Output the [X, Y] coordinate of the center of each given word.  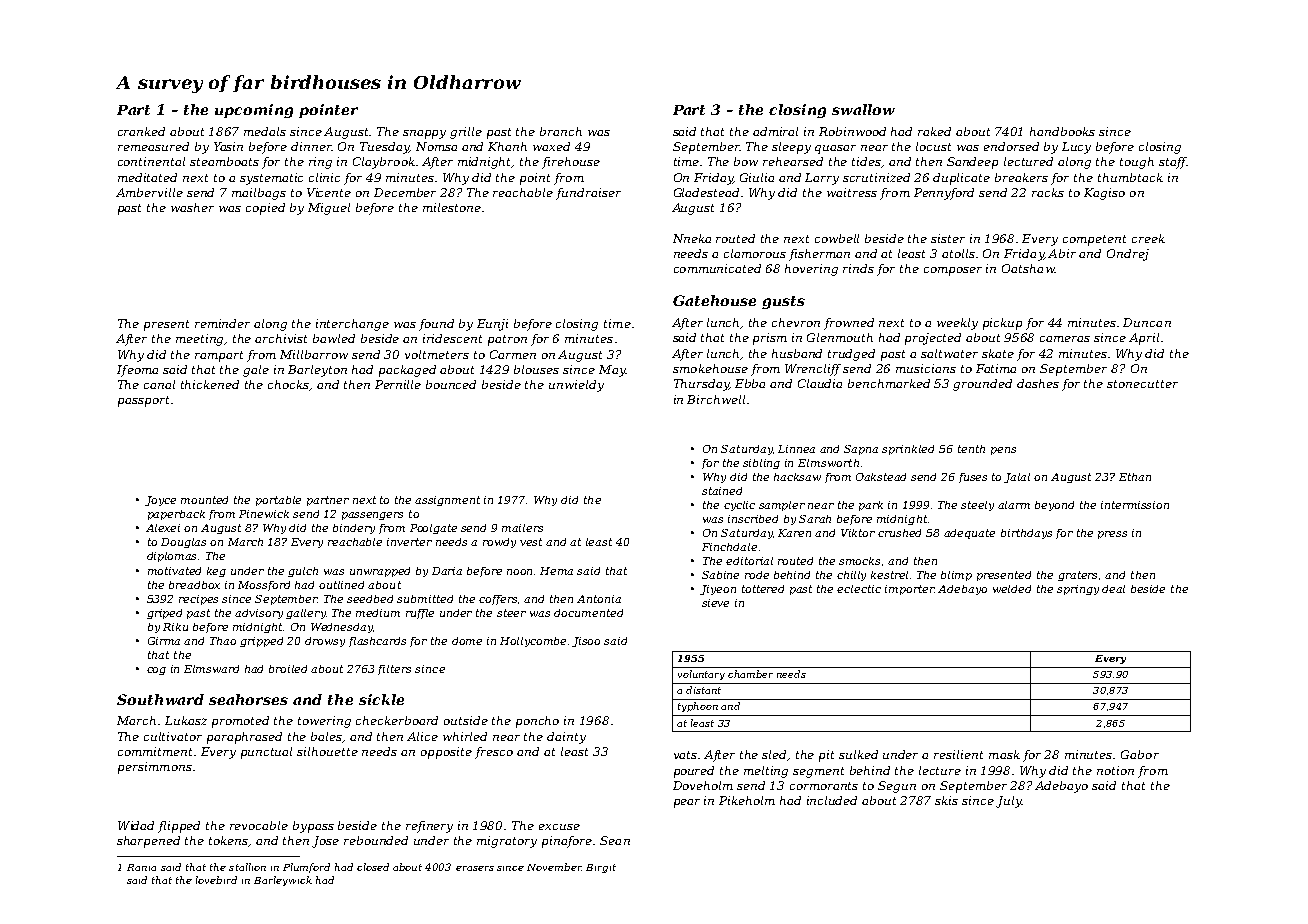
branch [561, 131]
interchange [352, 325]
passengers [372, 516]
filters [394, 670]
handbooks [1062, 131]
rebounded [376, 840]
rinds [858, 268]
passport [143, 401]
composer [953, 271]
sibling [761, 464]
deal [1113, 589]
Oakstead [881, 477]
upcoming [254, 111]
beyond [1054, 506]
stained [722, 491]
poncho [537, 722]
